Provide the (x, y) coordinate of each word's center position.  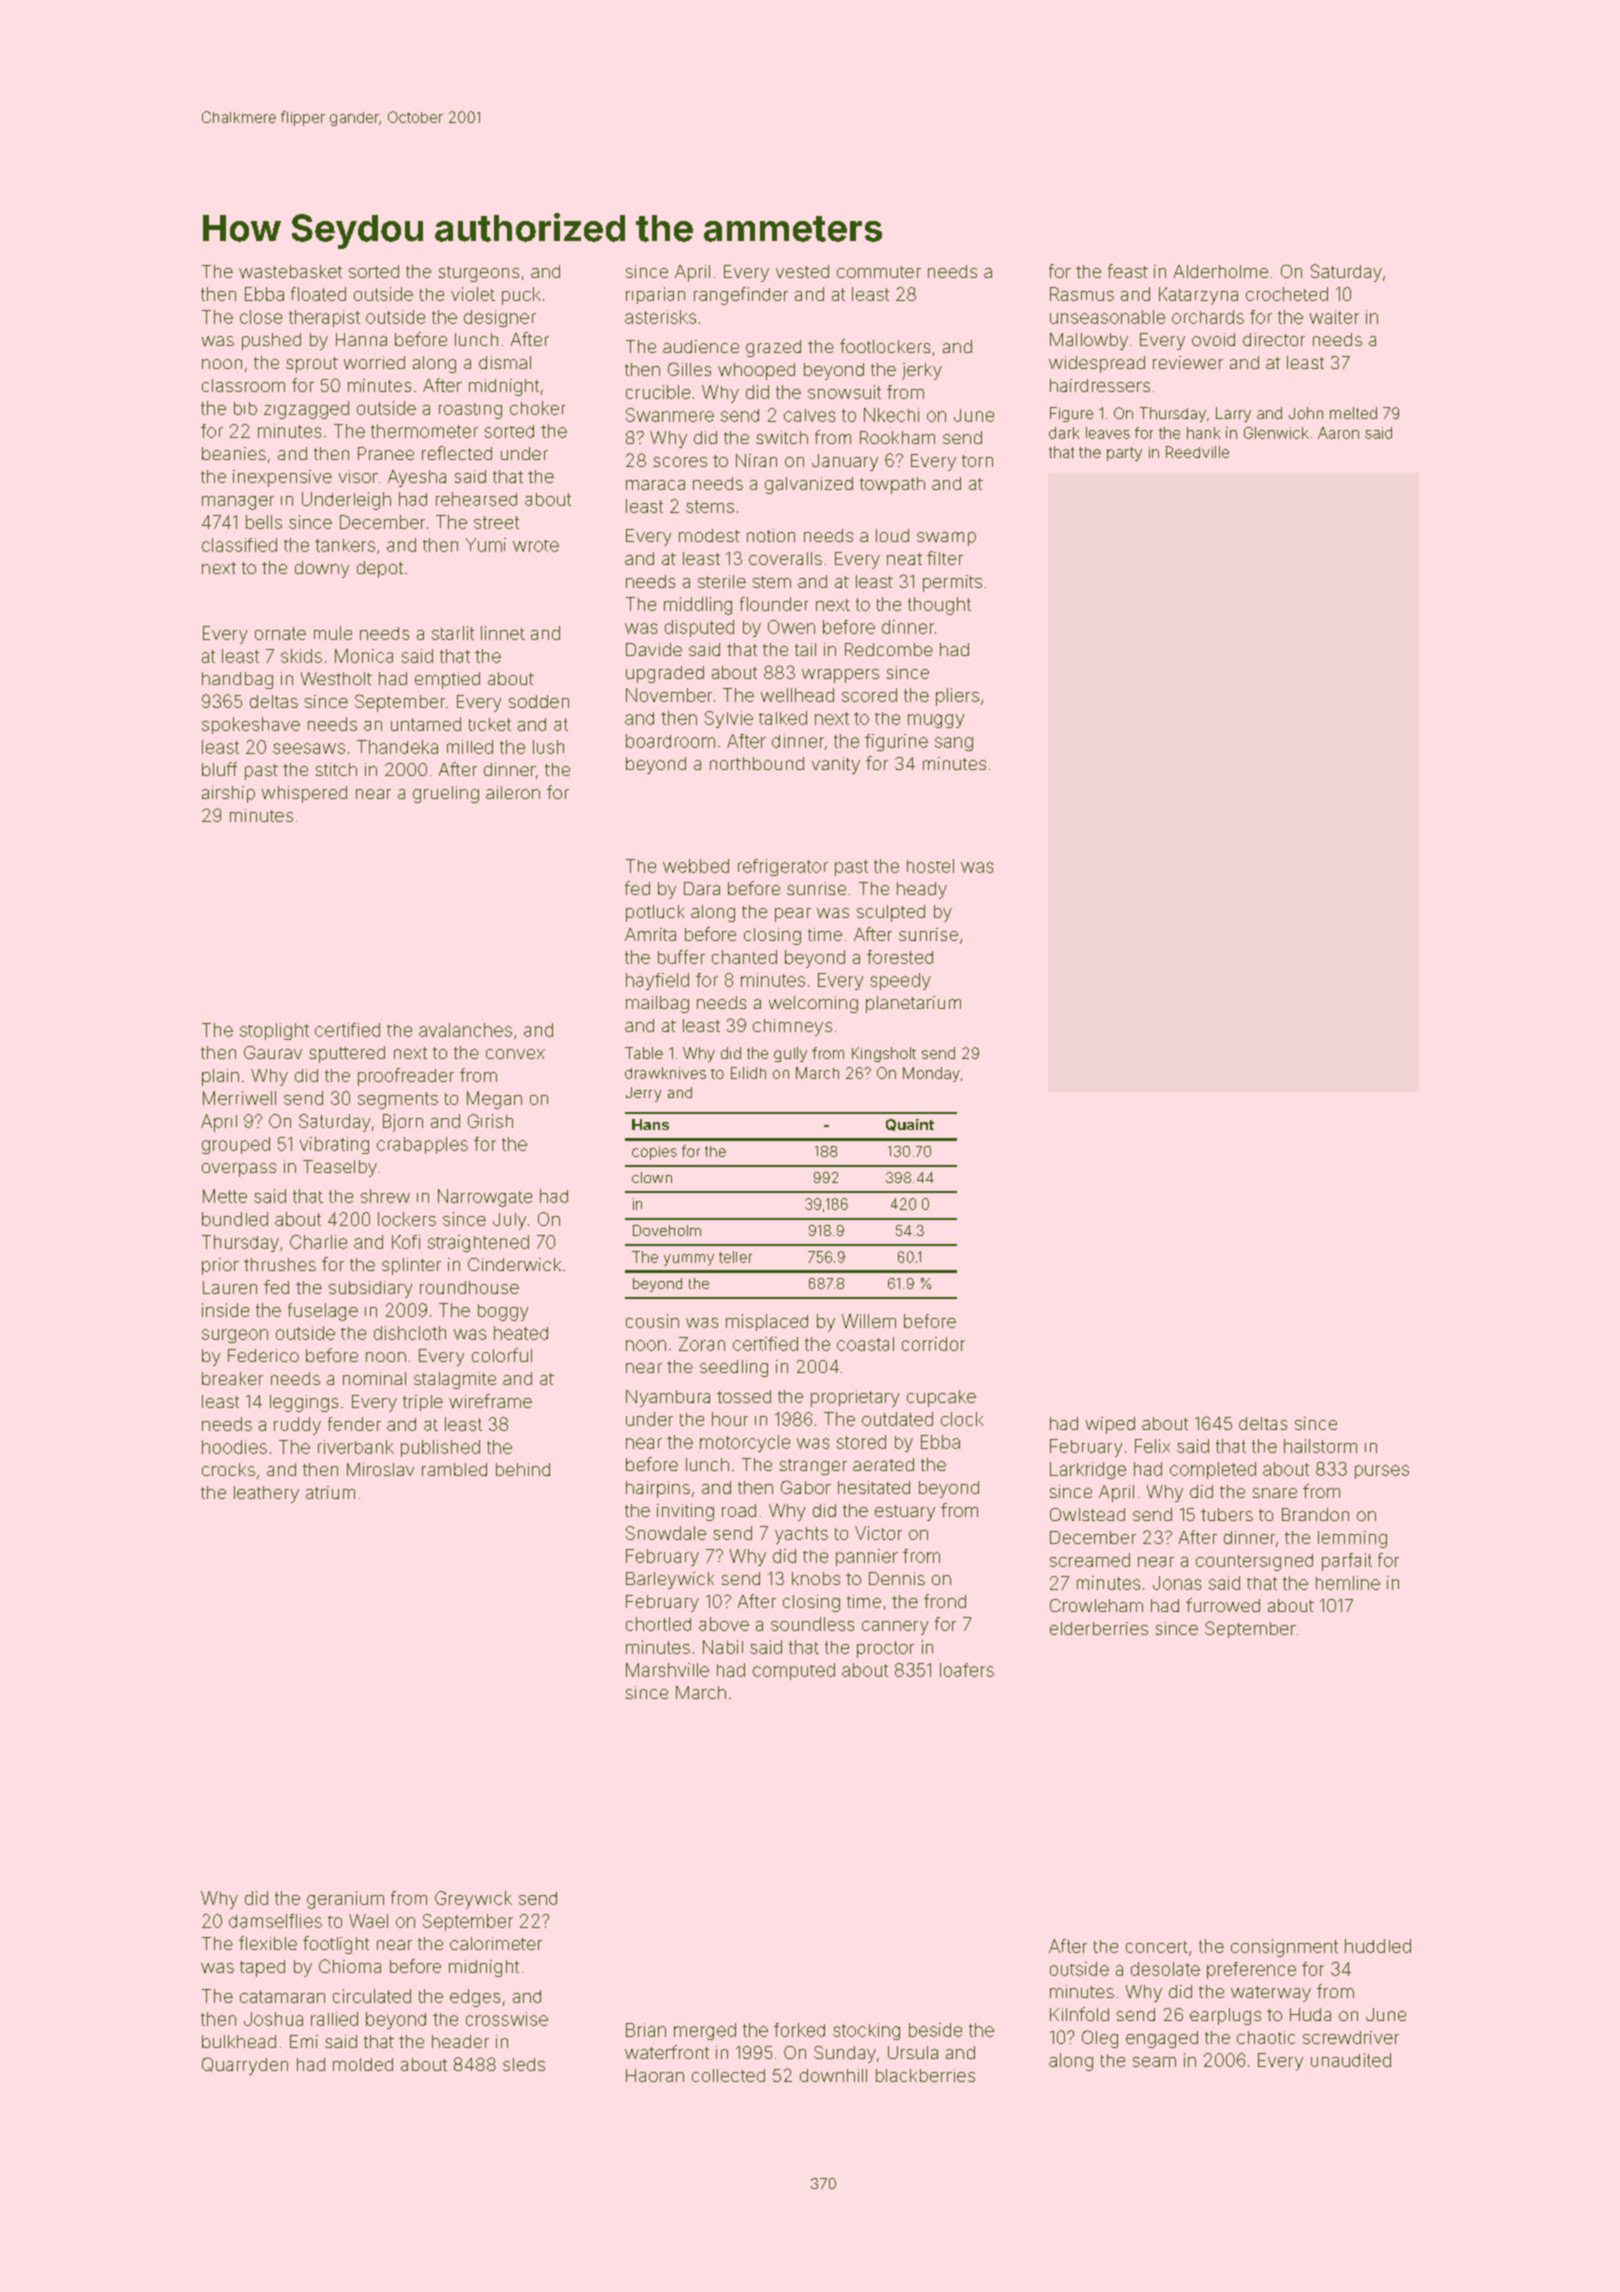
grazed (773, 348)
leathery (266, 1494)
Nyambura (668, 1398)
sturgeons (479, 274)
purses (1382, 1472)
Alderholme (1221, 271)
